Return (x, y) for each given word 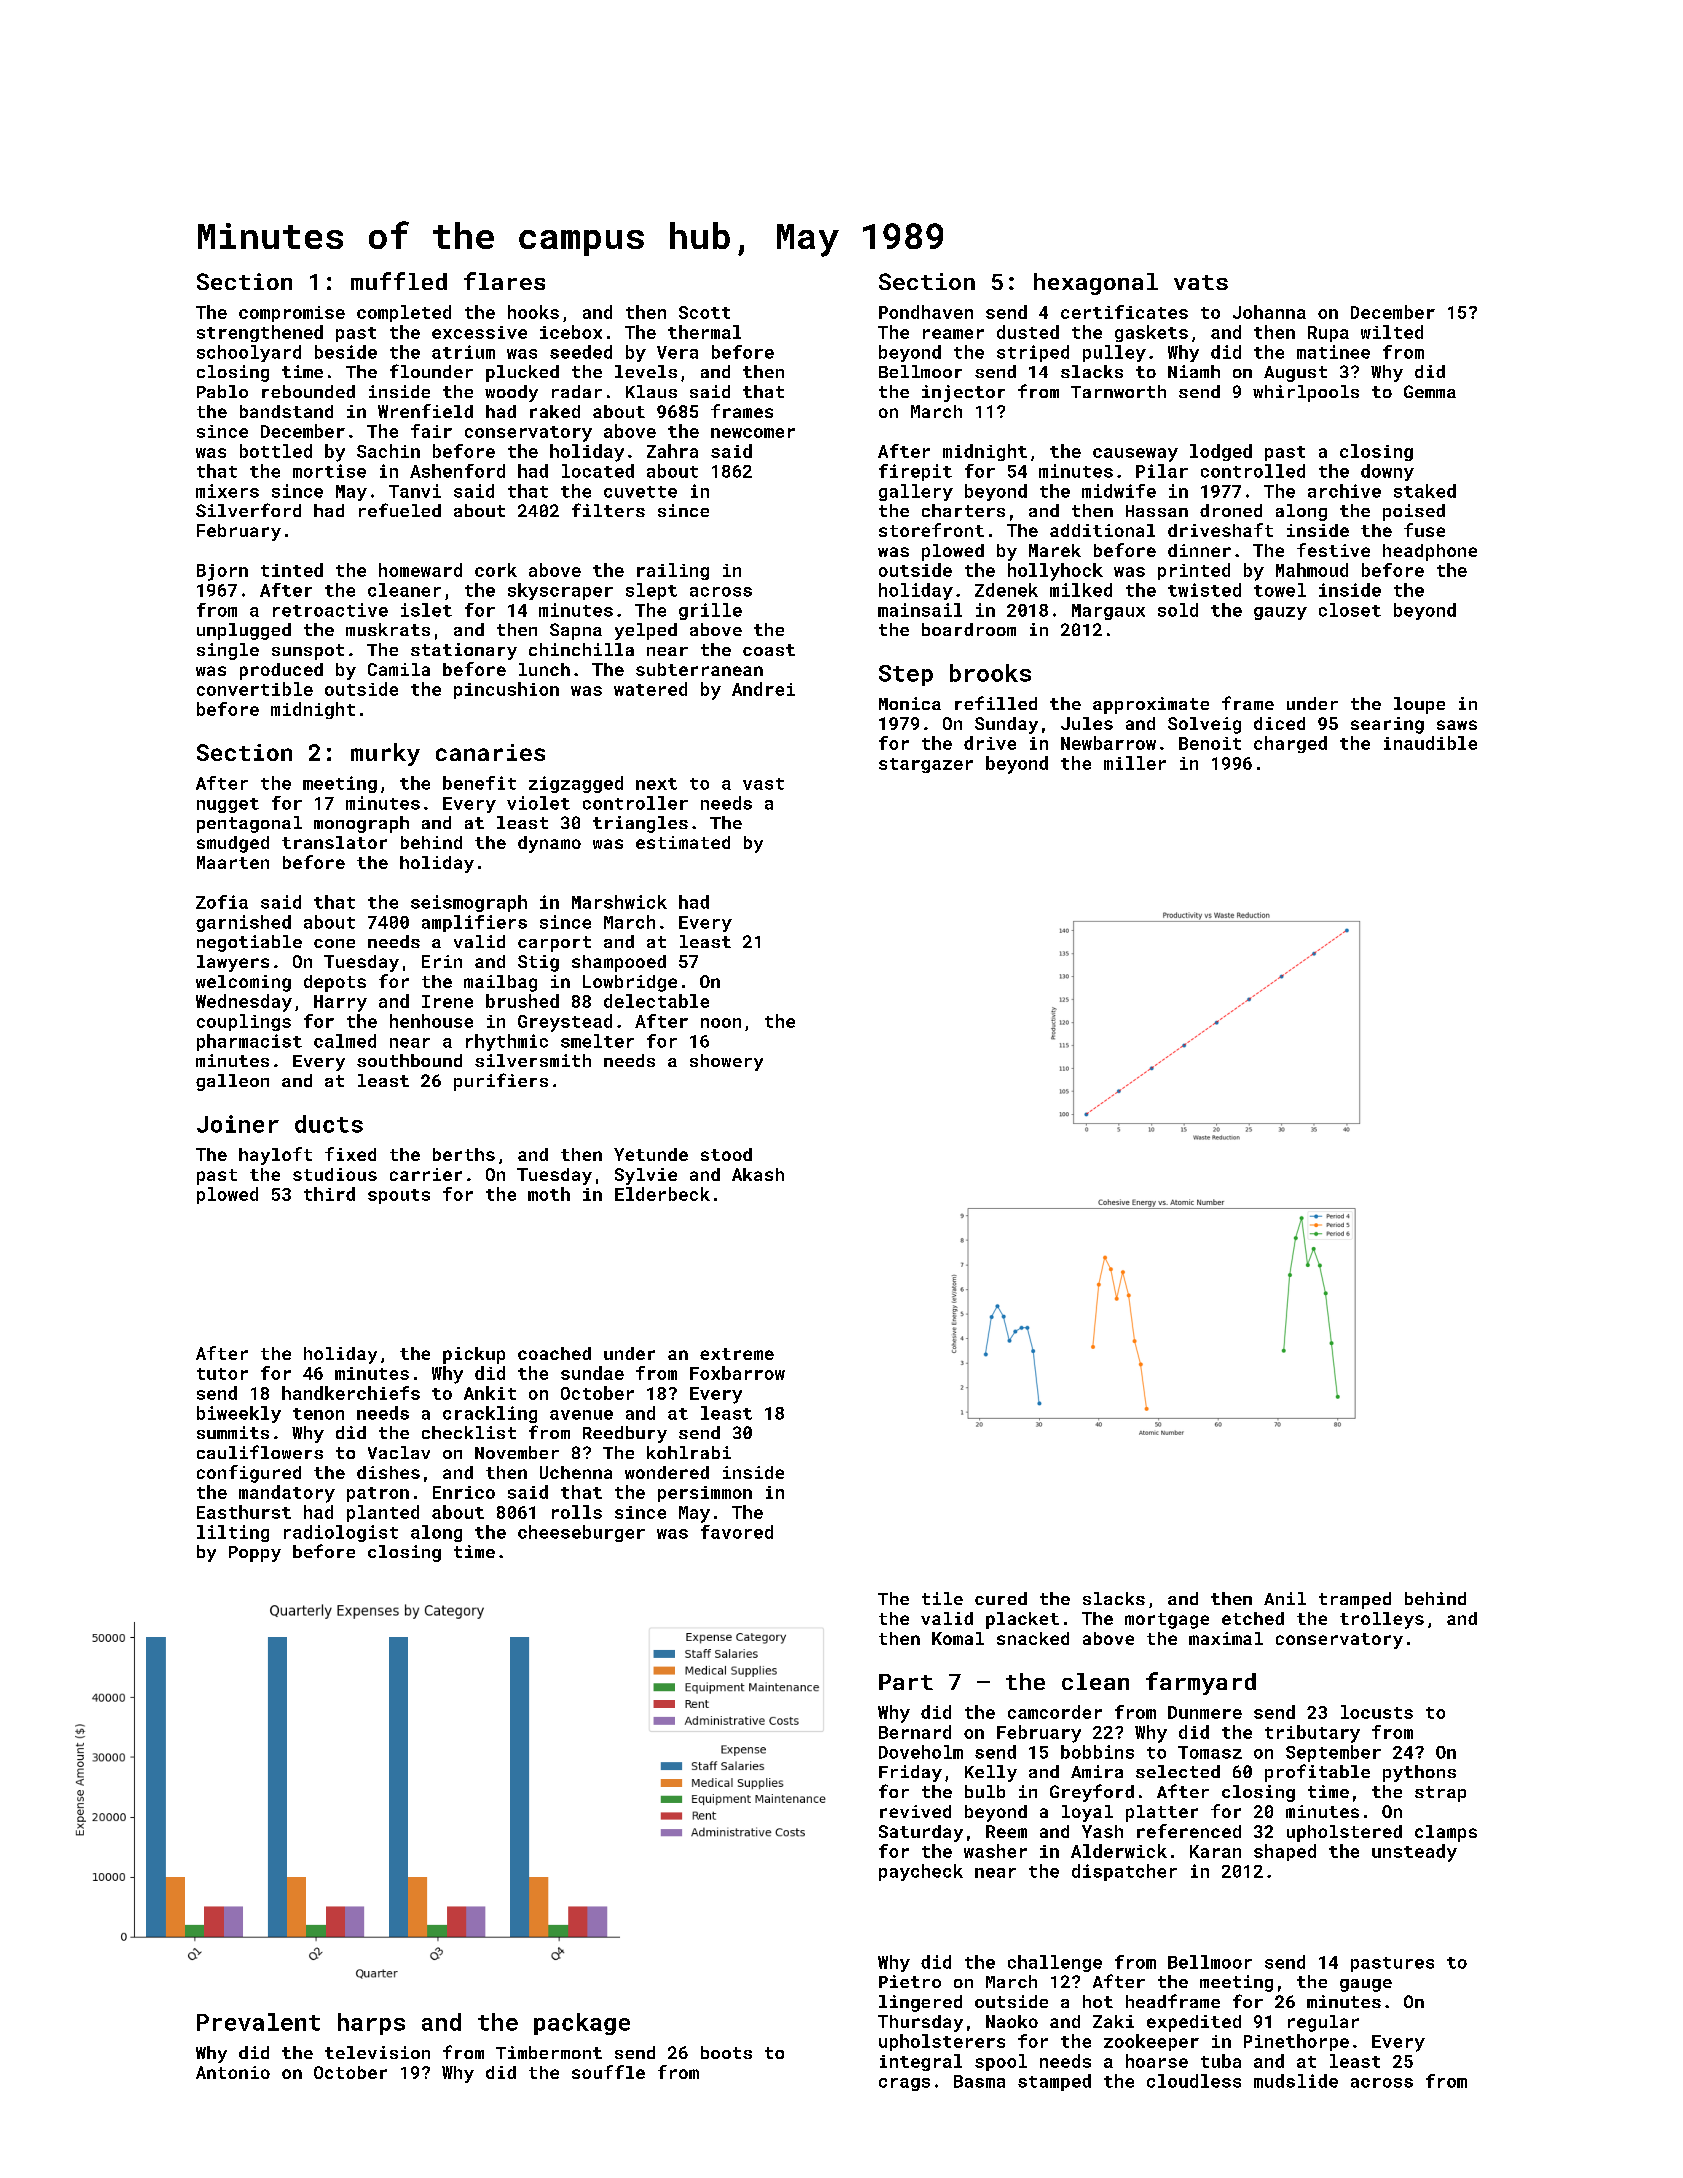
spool (1001, 2062)
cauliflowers (260, 1452)
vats (1201, 282)
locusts (1377, 1712)
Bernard (915, 1732)
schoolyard (249, 353)
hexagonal (1096, 284)
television (377, 2052)
